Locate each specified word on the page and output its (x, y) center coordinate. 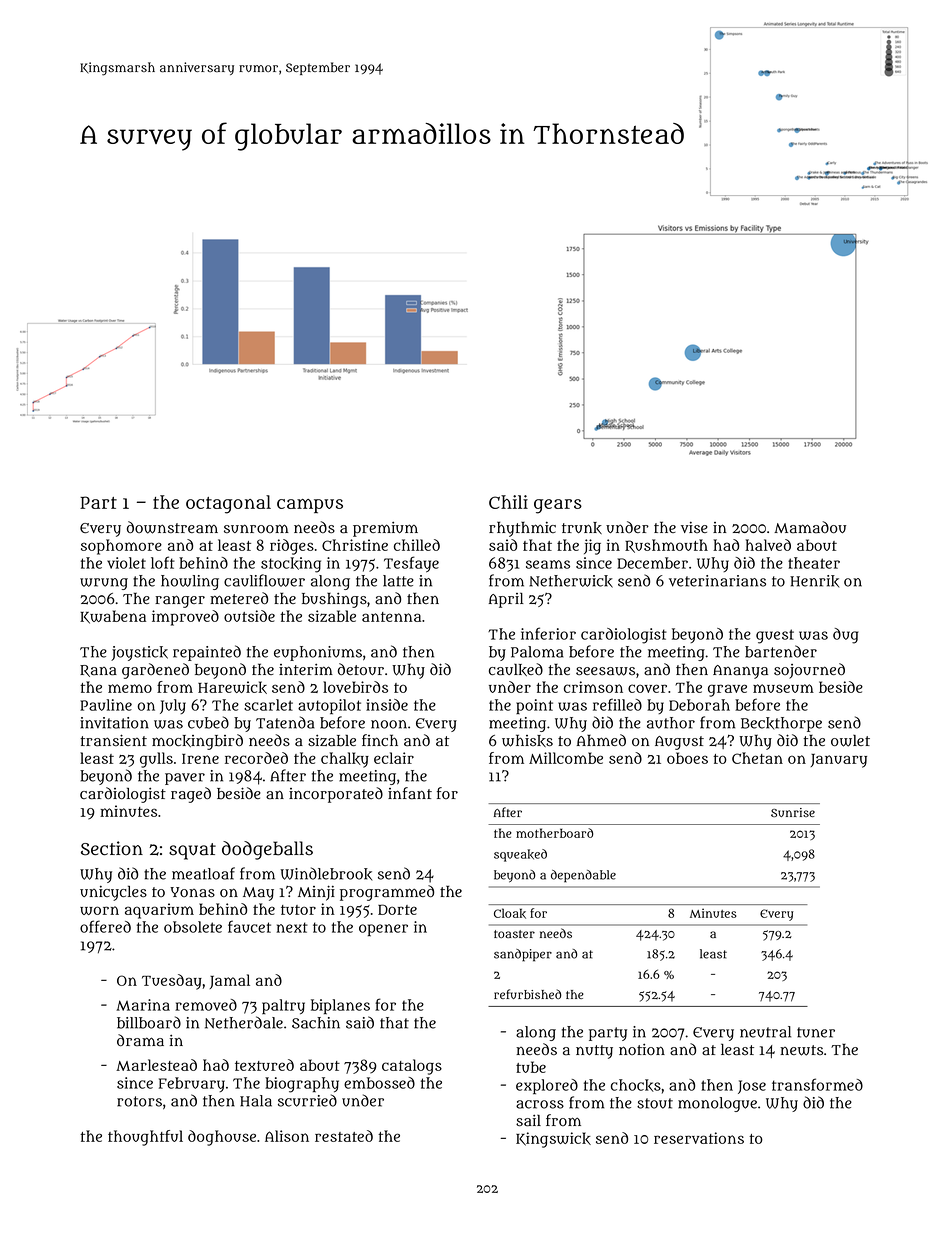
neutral (765, 1032)
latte (398, 581)
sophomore (121, 547)
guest (775, 636)
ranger (180, 601)
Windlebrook (326, 873)
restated (344, 1136)
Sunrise (793, 812)
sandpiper (523, 955)
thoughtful (145, 1138)
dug (845, 636)
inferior (548, 633)
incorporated (336, 795)
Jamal (230, 981)
